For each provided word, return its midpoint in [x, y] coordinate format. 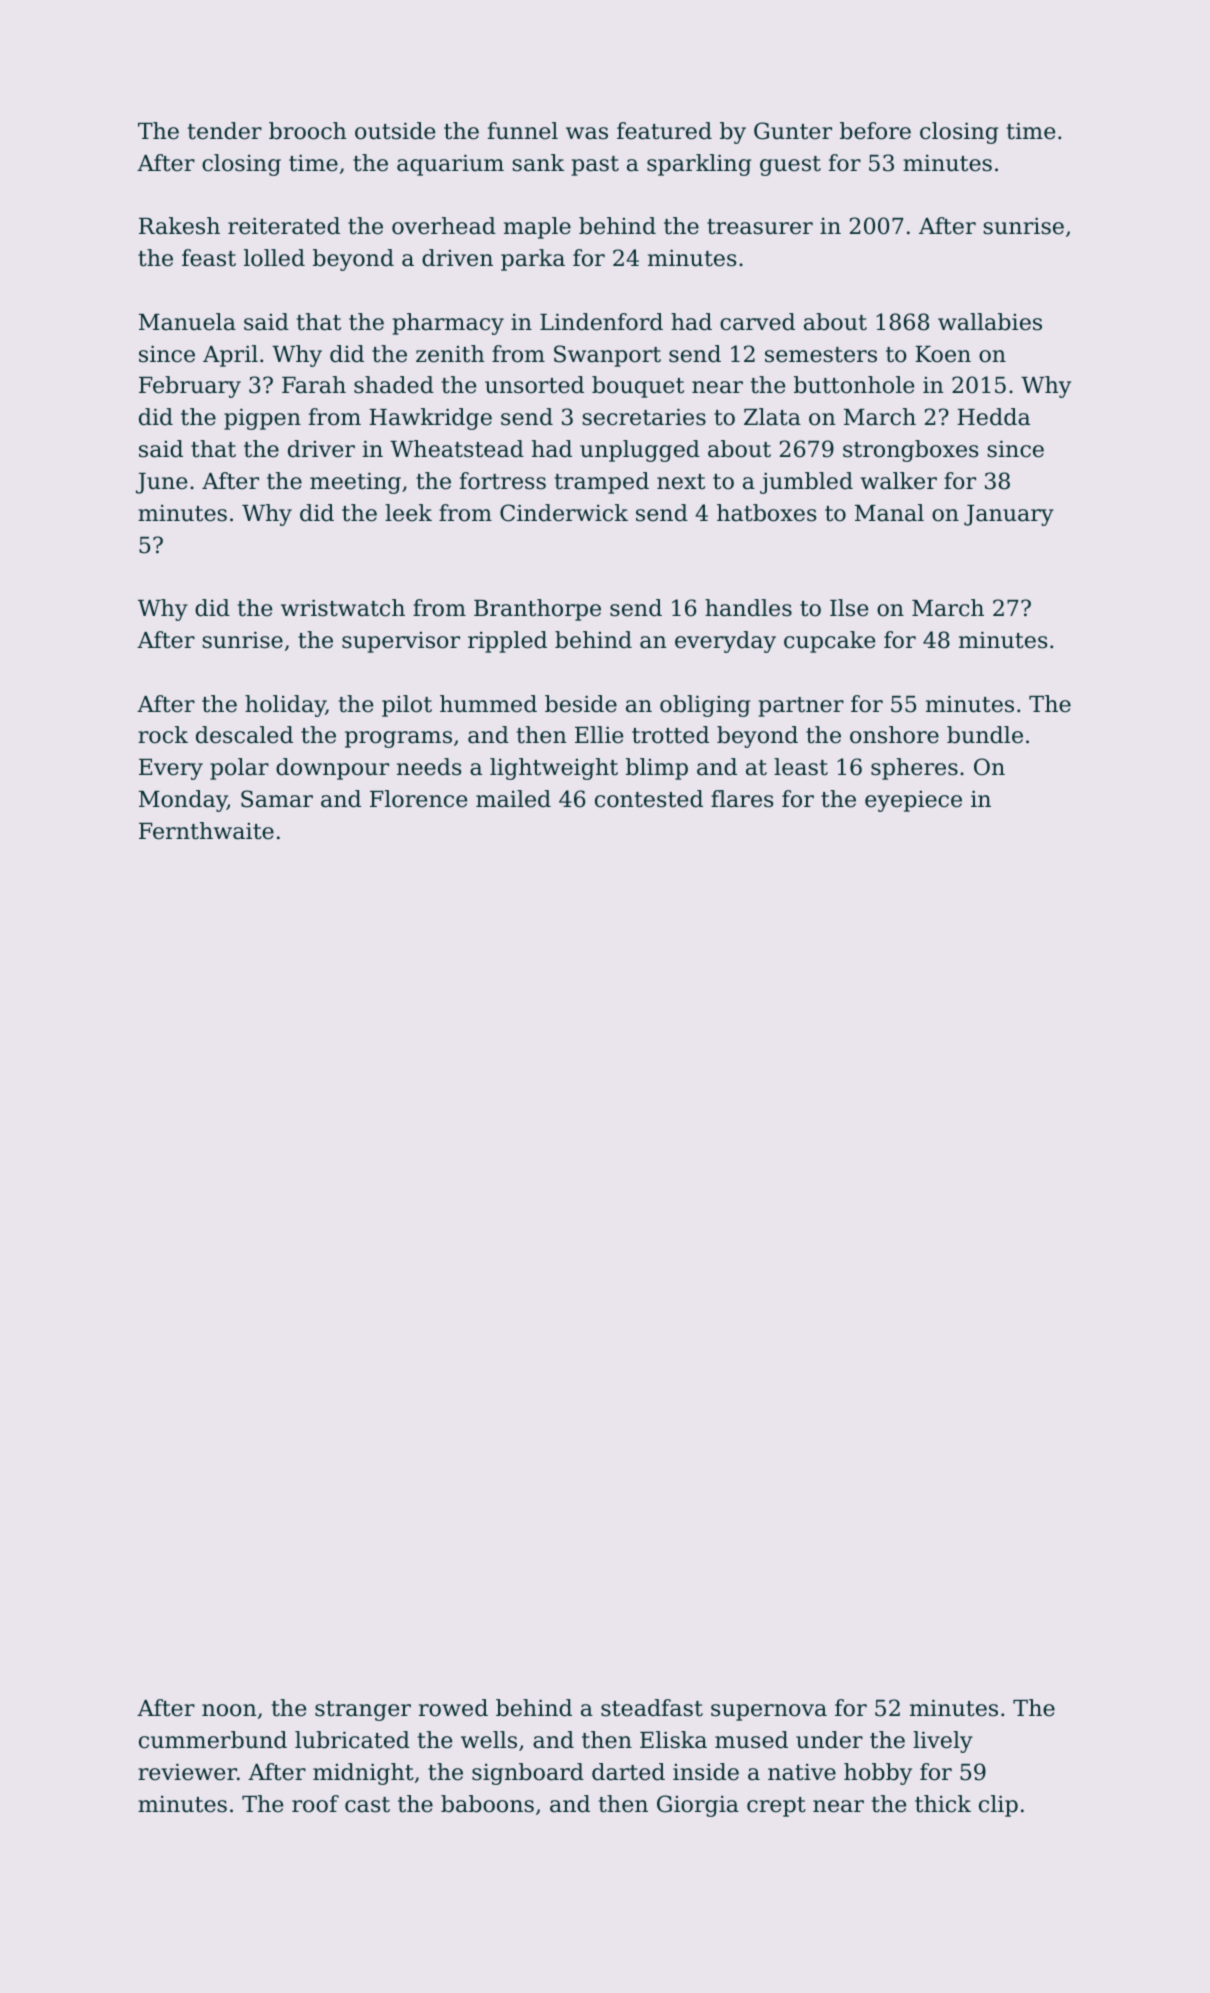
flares [742, 799]
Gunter [793, 131]
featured [664, 131]
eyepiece [913, 801]
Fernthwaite [206, 831]
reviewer [187, 1772]
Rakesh [179, 226]
